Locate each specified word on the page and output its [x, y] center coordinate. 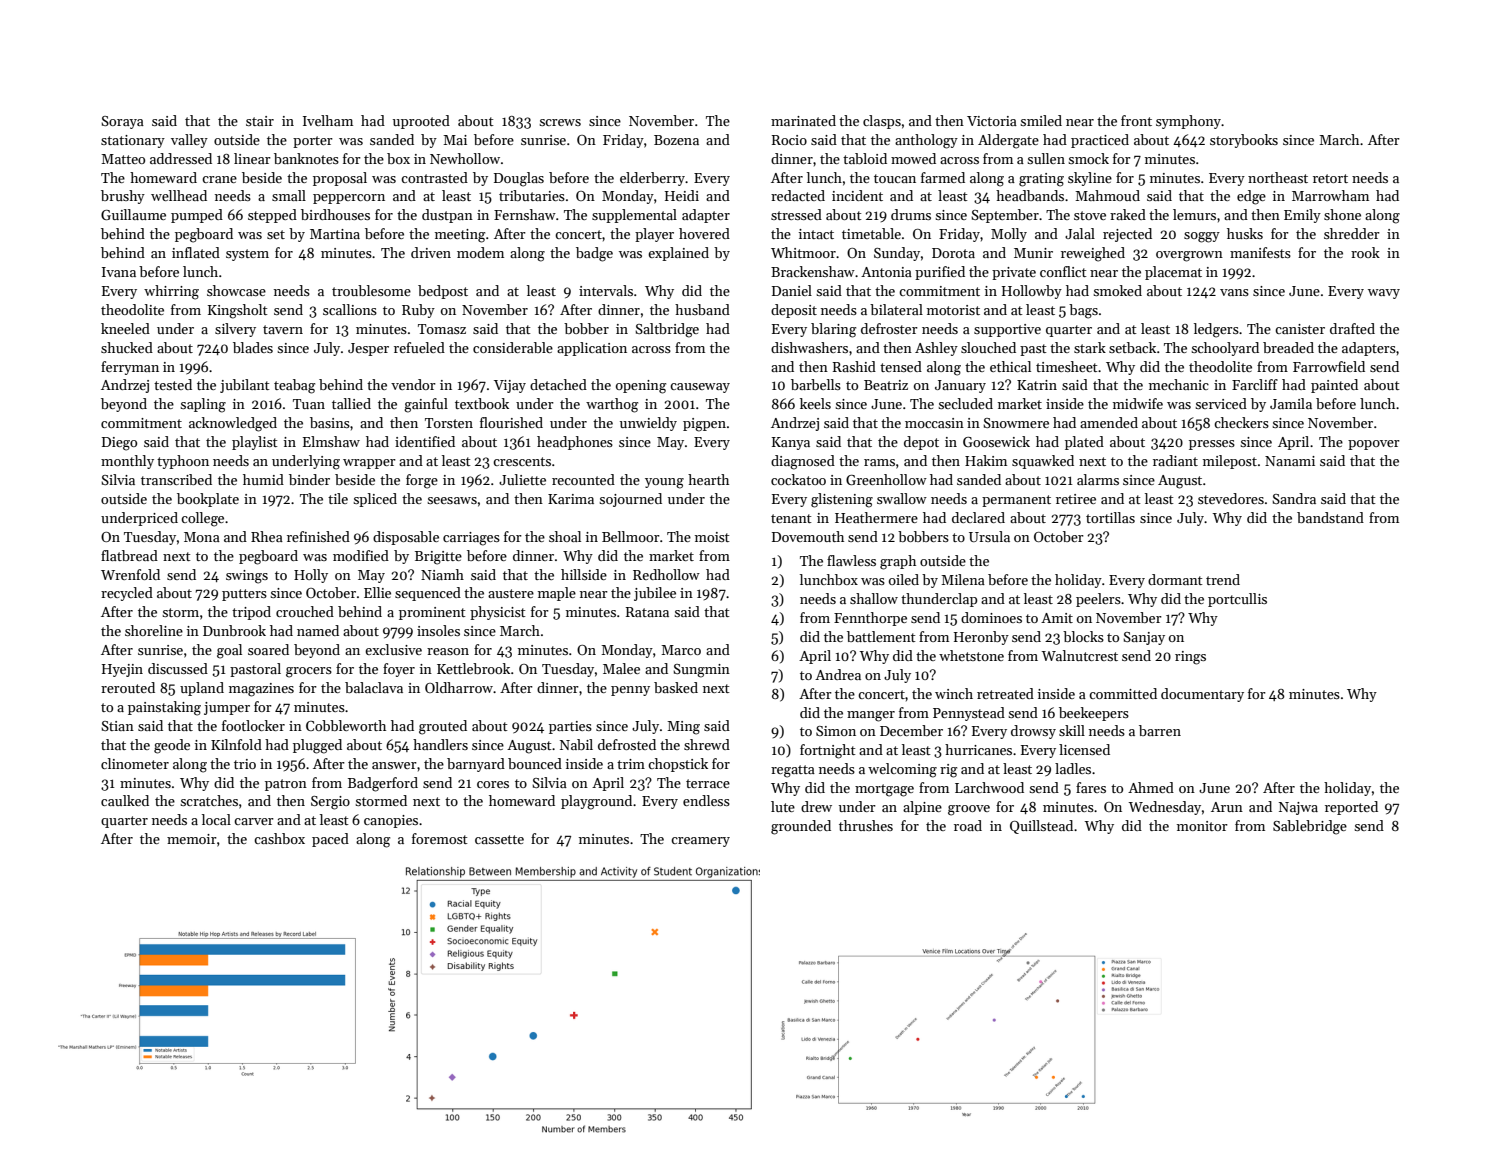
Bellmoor [631, 536]
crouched [305, 611]
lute [783, 806]
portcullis [1237, 600]
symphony [1188, 122]
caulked [125, 800]
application [592, 349]
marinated [803, 120]
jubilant [245, 386]
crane [219, 179]
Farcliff [1255, 384]
